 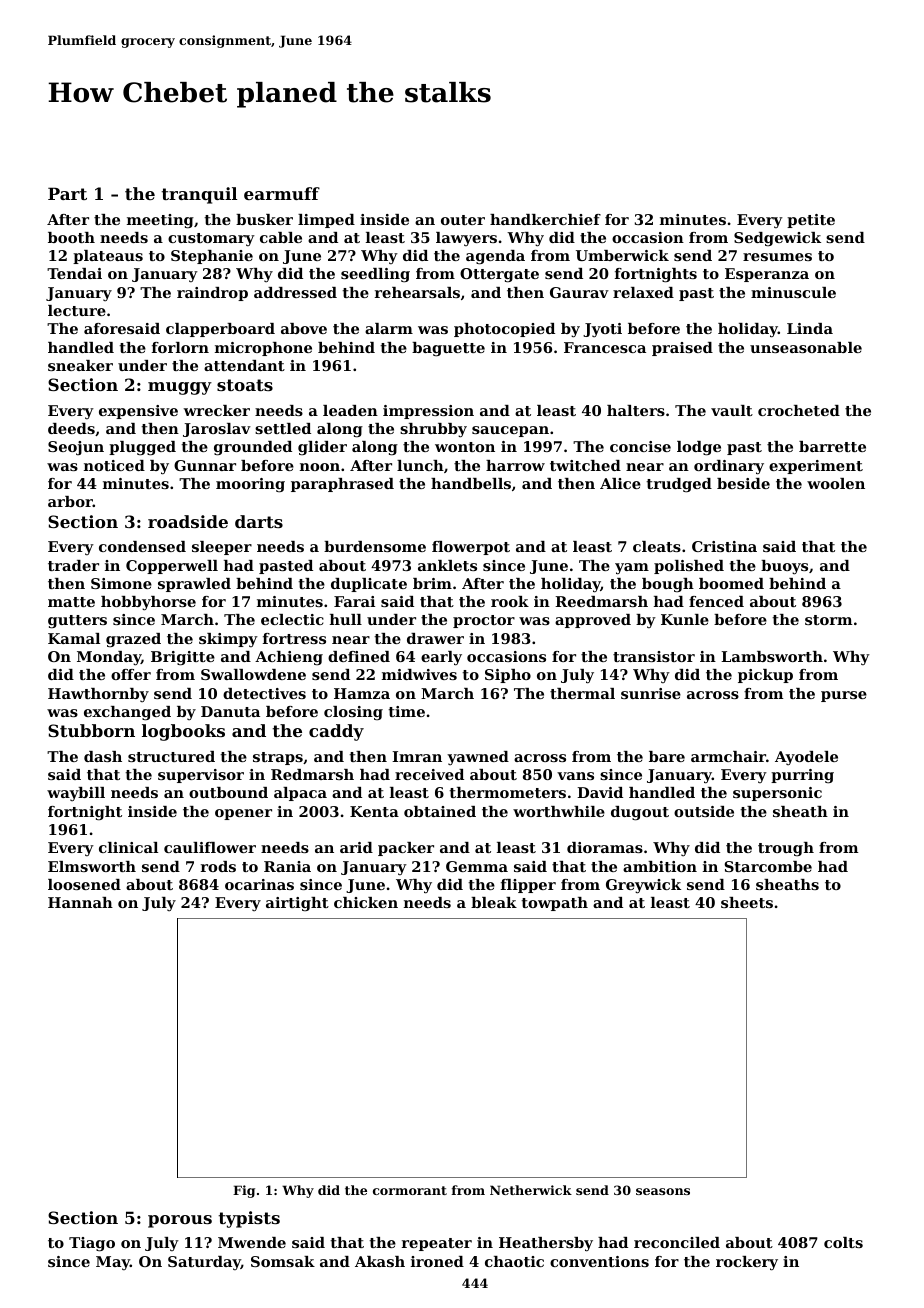 What do you see at coordinates (74, 638) in the page?
I see `Kamal` at bounding box center [74, 638].
